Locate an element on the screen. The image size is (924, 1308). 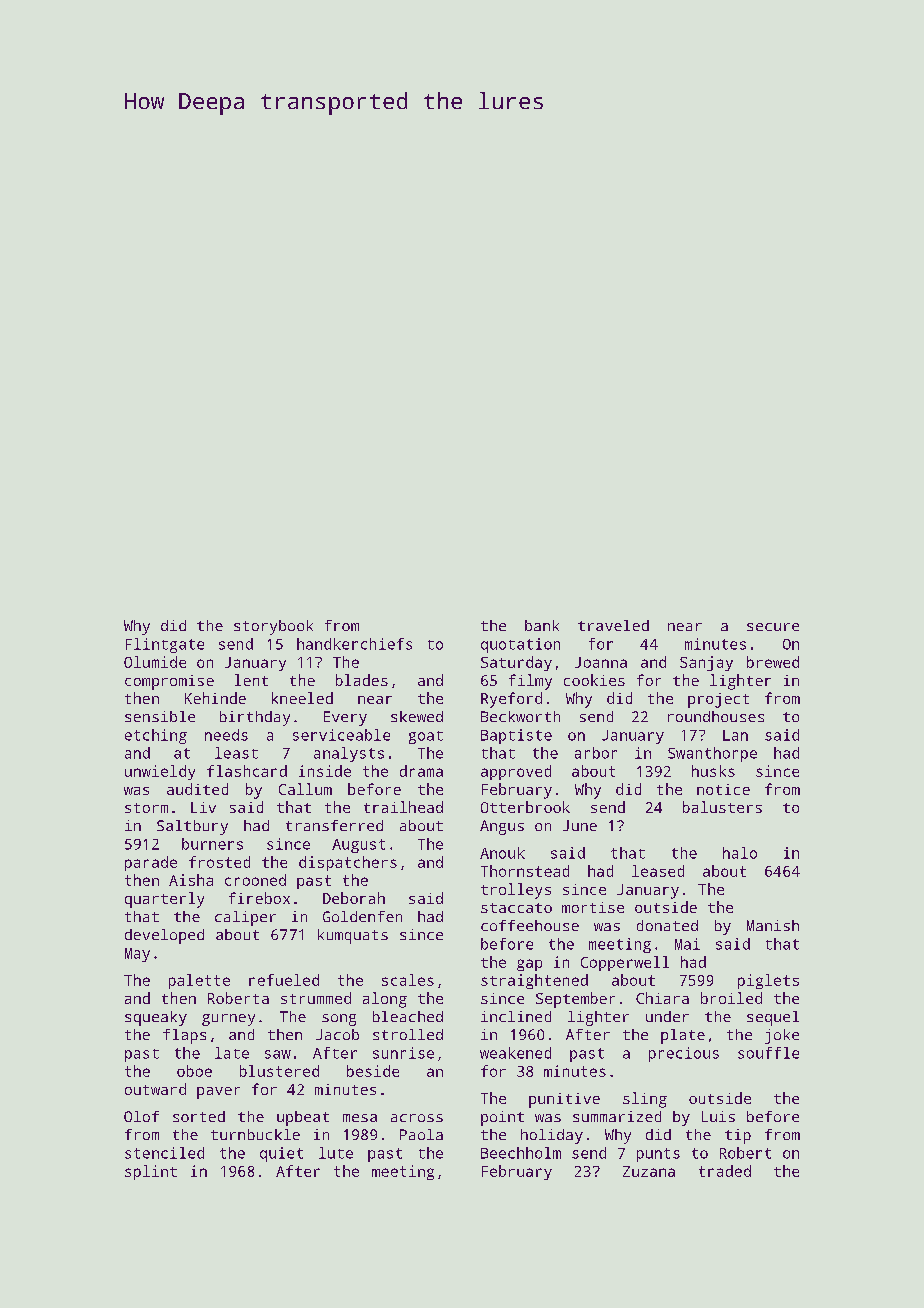
mortise is located at coordinates (593, 907).
